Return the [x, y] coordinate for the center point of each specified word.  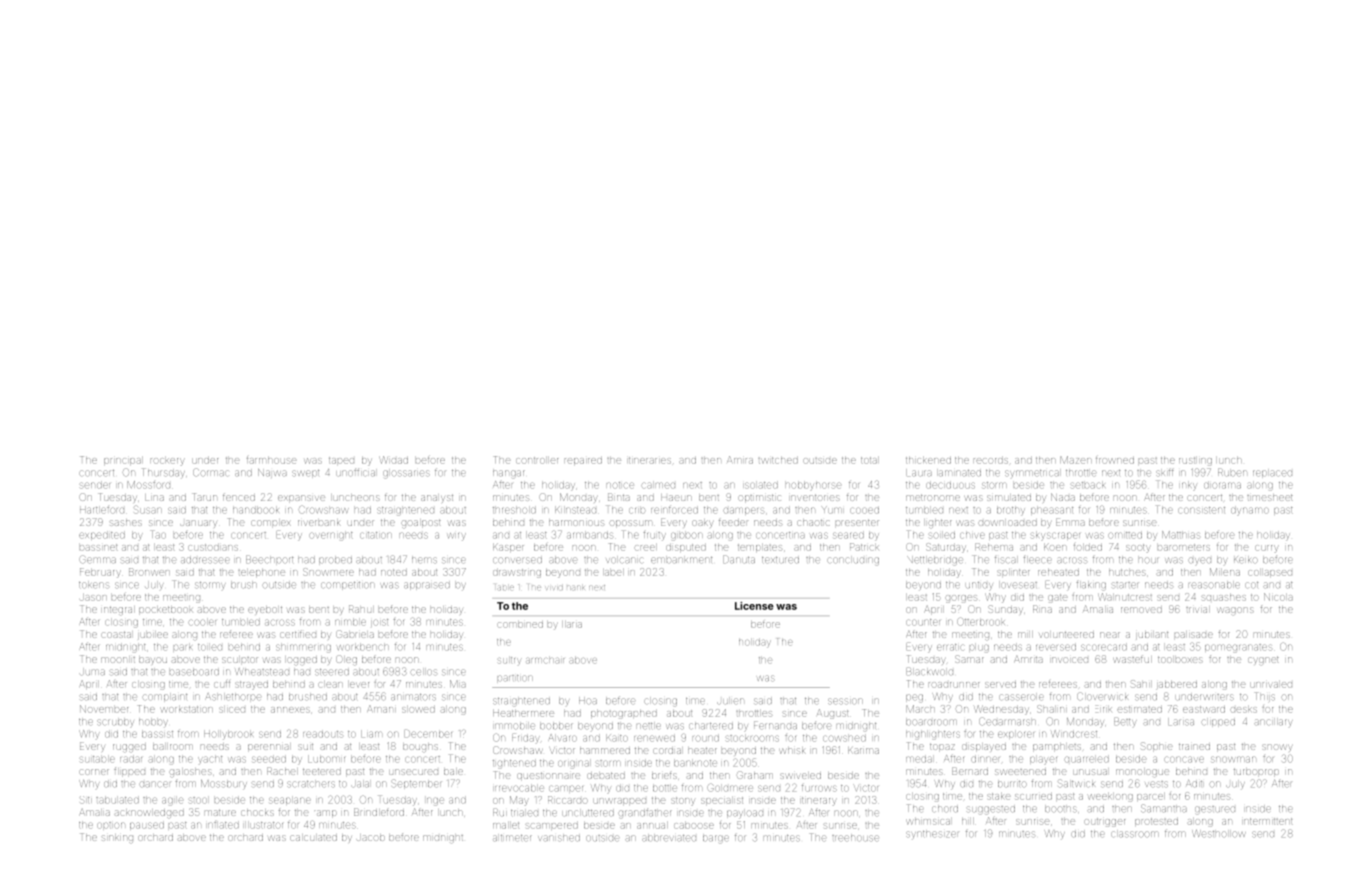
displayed [984, 747]
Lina [154, 497]
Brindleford [379, 812]
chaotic [813, 523]
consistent [1201, 510]
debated [606, 776]
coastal [116, 635]
